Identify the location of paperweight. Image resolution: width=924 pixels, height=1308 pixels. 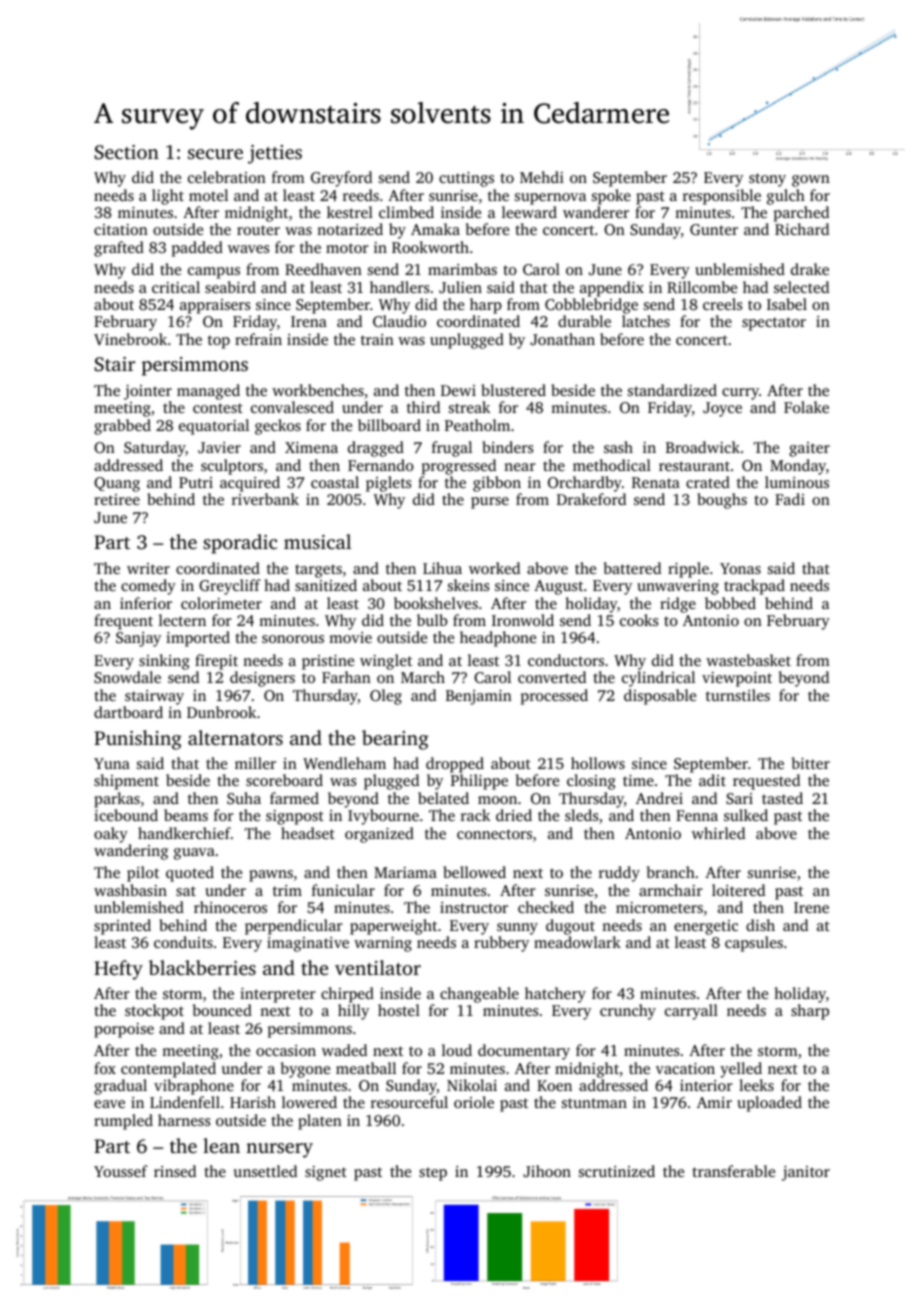
(393, 927).
